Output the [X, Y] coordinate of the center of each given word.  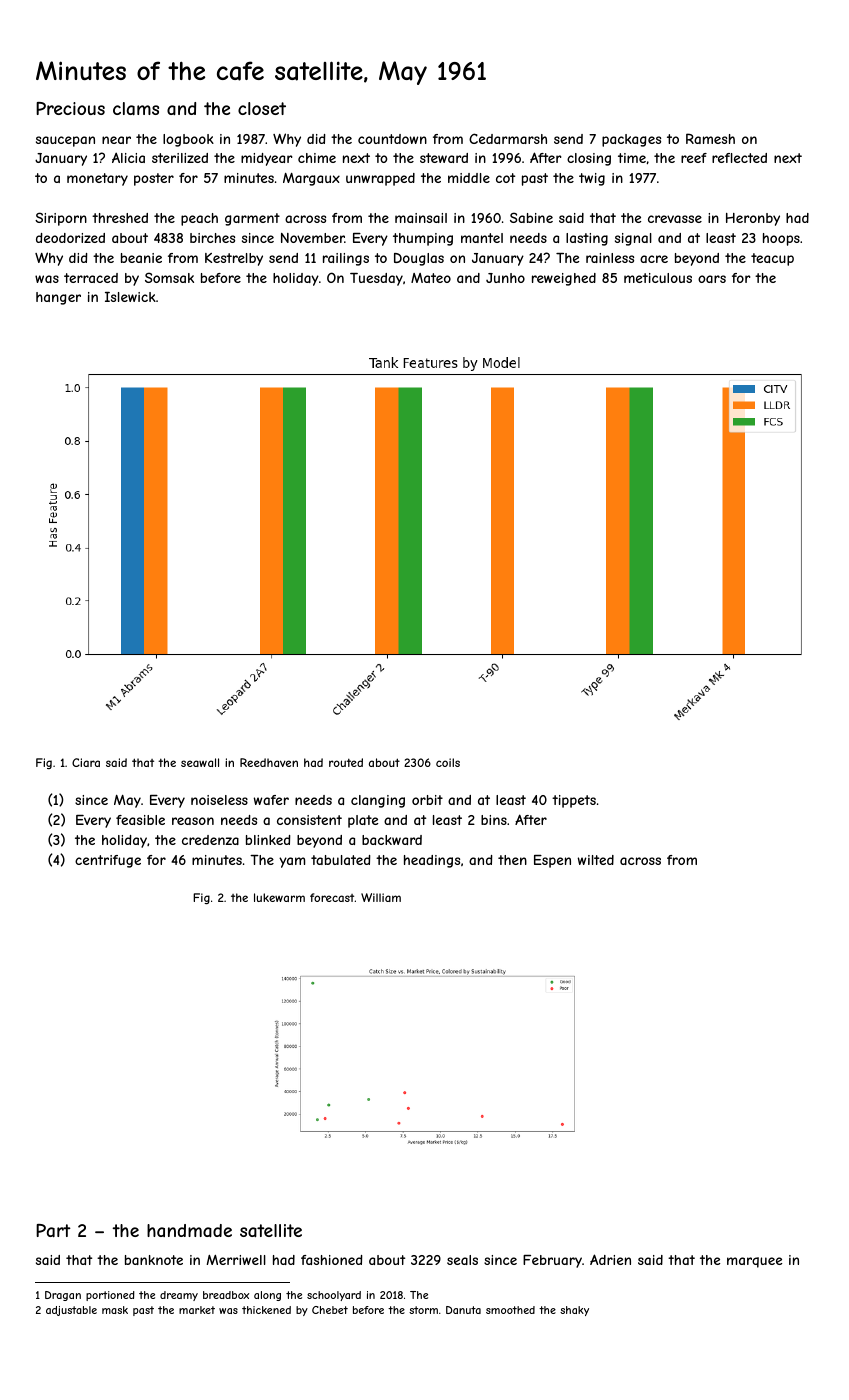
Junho [505, 278]
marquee [754, 1262]
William [381, 897]
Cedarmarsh [508, 138]
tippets [574, 801]
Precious [70, 108]
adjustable [71, 1311]
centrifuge [108, 861]
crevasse [675, 219]
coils [448, 762]
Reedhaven [269, 762]
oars [712, 279]
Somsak [169, 277]
